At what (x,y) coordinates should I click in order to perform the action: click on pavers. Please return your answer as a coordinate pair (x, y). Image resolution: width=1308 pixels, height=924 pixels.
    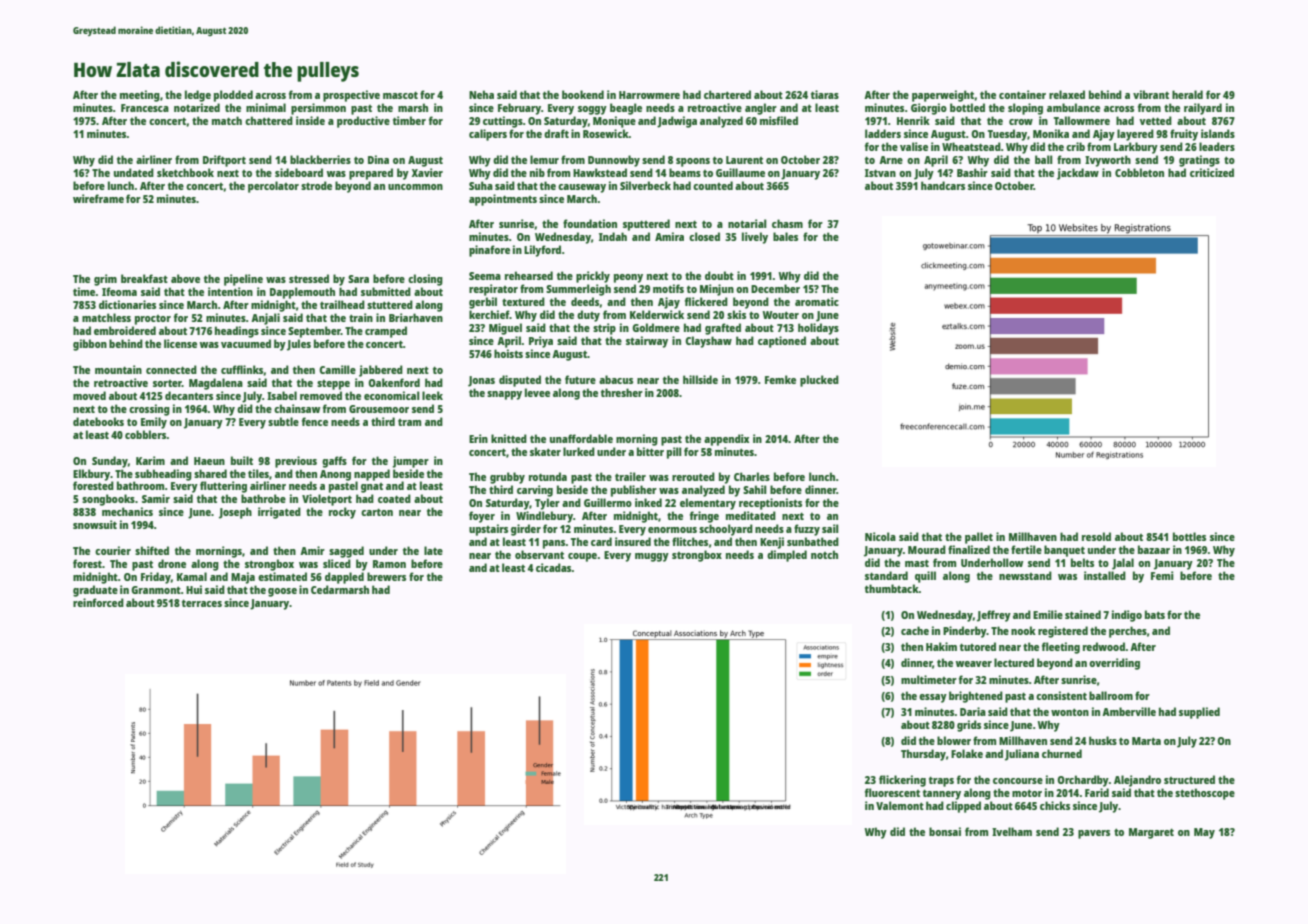
    Looking at the image, I should click on (1094, 834).
